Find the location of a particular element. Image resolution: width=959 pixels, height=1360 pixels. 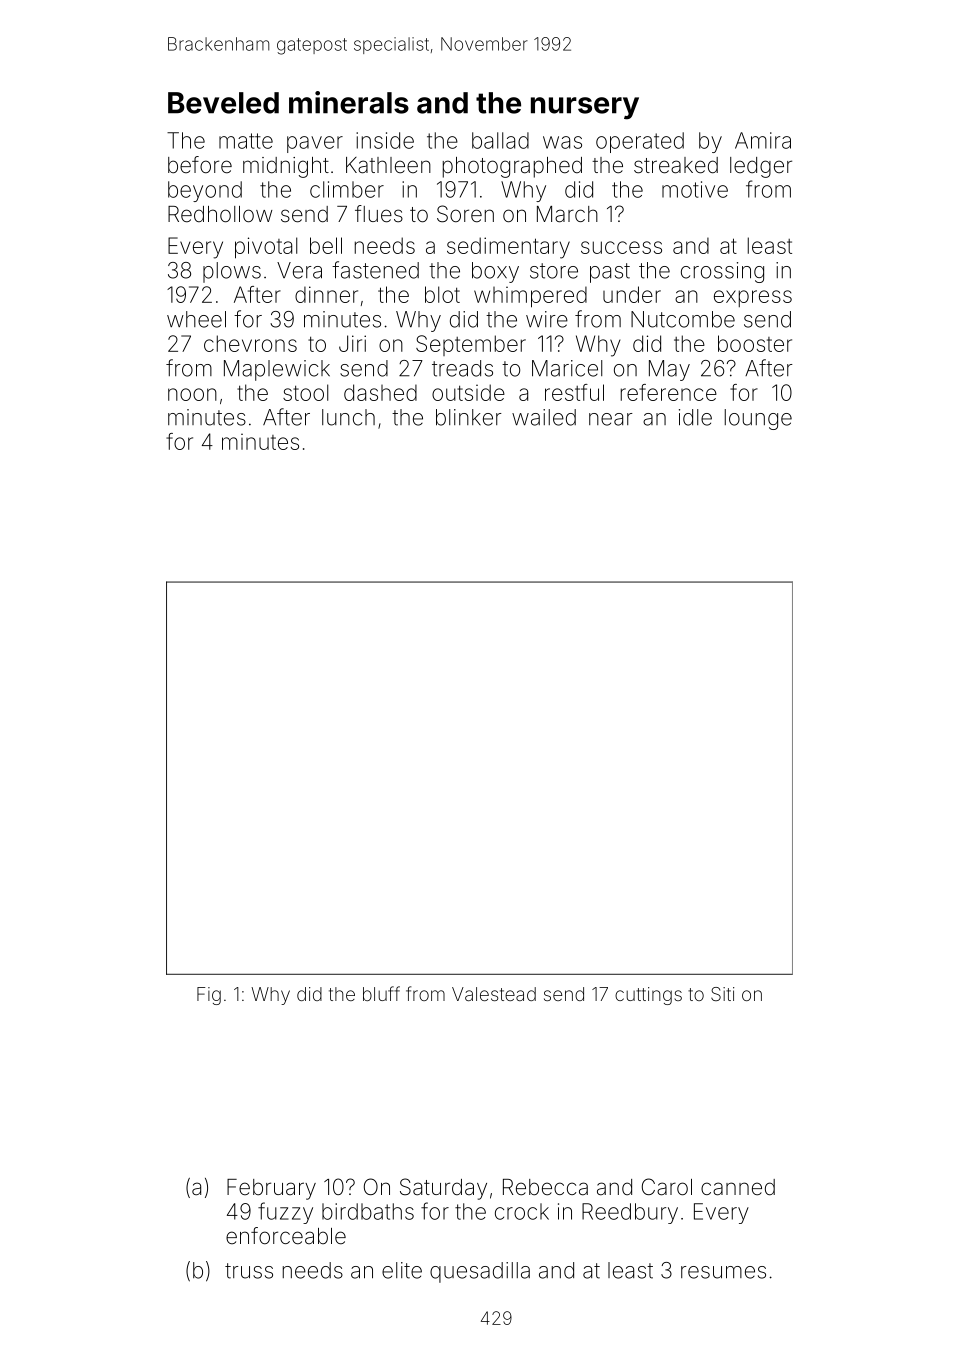

cuttings is located at coordinates (648, 996).
